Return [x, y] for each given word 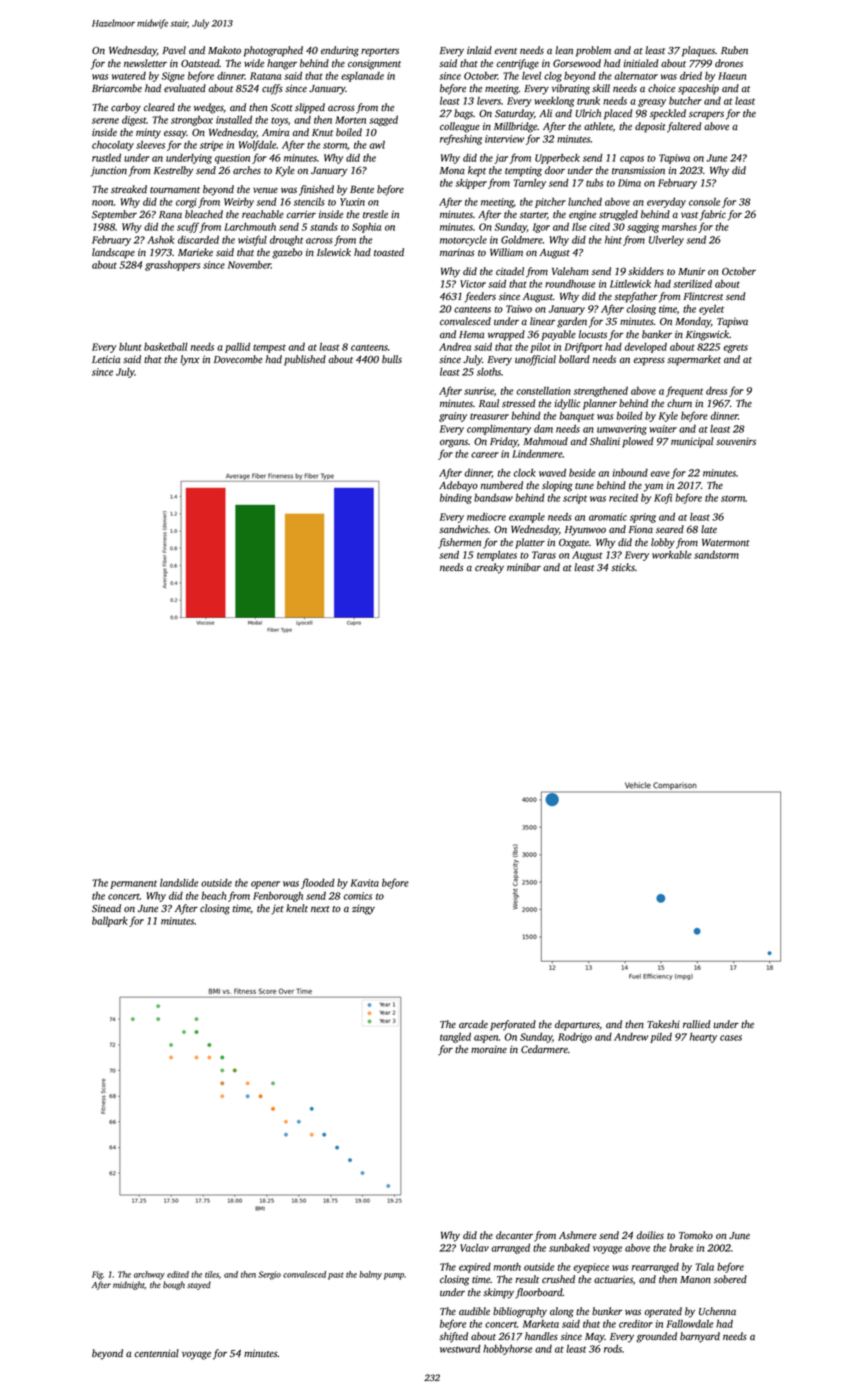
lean [564, 50]
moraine [489, 1049]
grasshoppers [172, 266]
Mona [452, 170]
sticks [623, 567]
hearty [703, 1038]
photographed [273, 51]
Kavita [364, 883]
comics [357, 896]
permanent [133, 884]
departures [577, 1025]
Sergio [269, 1275]
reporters [380, 52]
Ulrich [588, 113]
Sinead [106, 908]
